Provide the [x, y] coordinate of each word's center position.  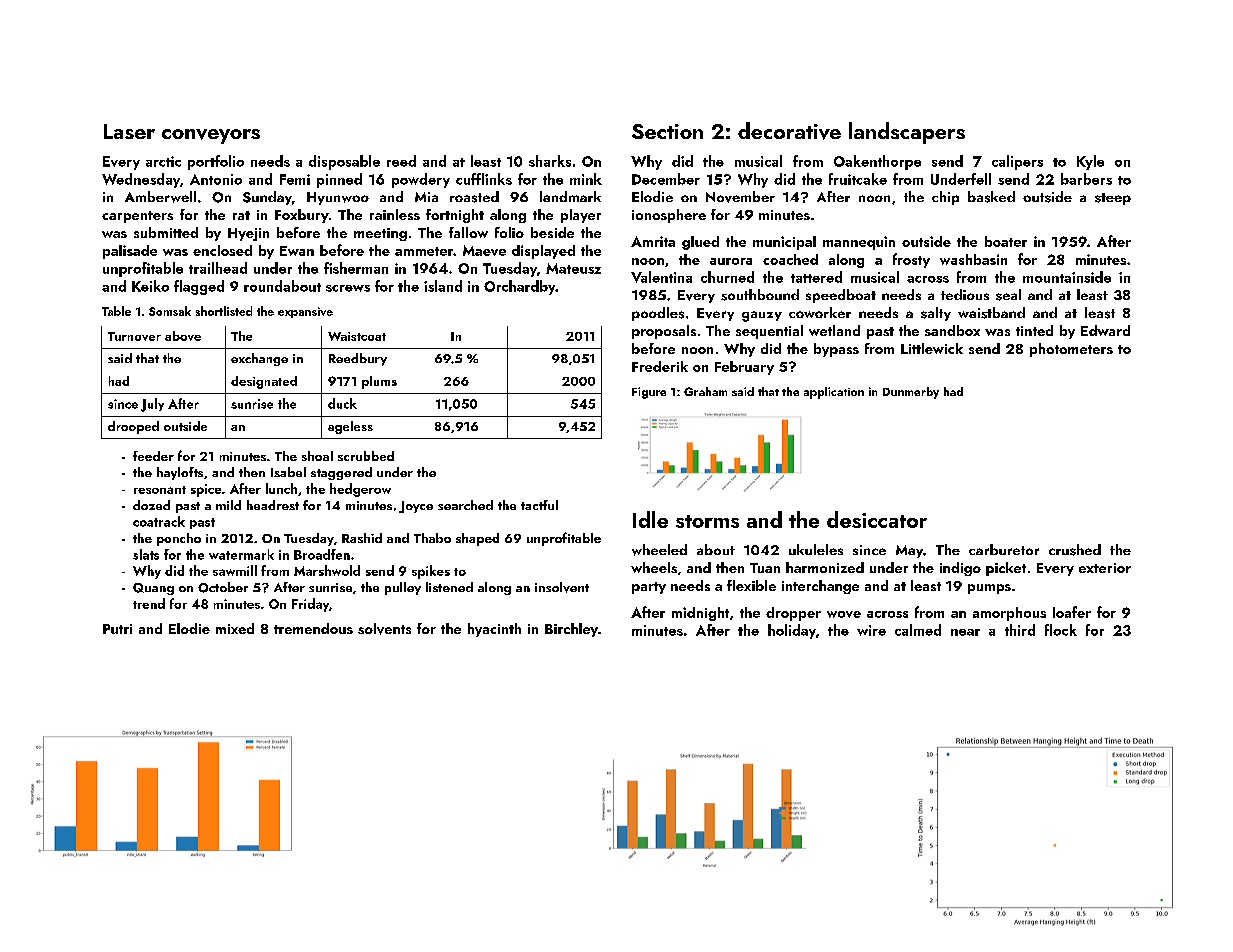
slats [146, 554]
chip [945, 198]
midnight [700, 614]
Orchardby [520, 287]
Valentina [661, 277]
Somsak [170, 311]
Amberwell [160, 197]
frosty [911, 260]
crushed [1075, 550]
